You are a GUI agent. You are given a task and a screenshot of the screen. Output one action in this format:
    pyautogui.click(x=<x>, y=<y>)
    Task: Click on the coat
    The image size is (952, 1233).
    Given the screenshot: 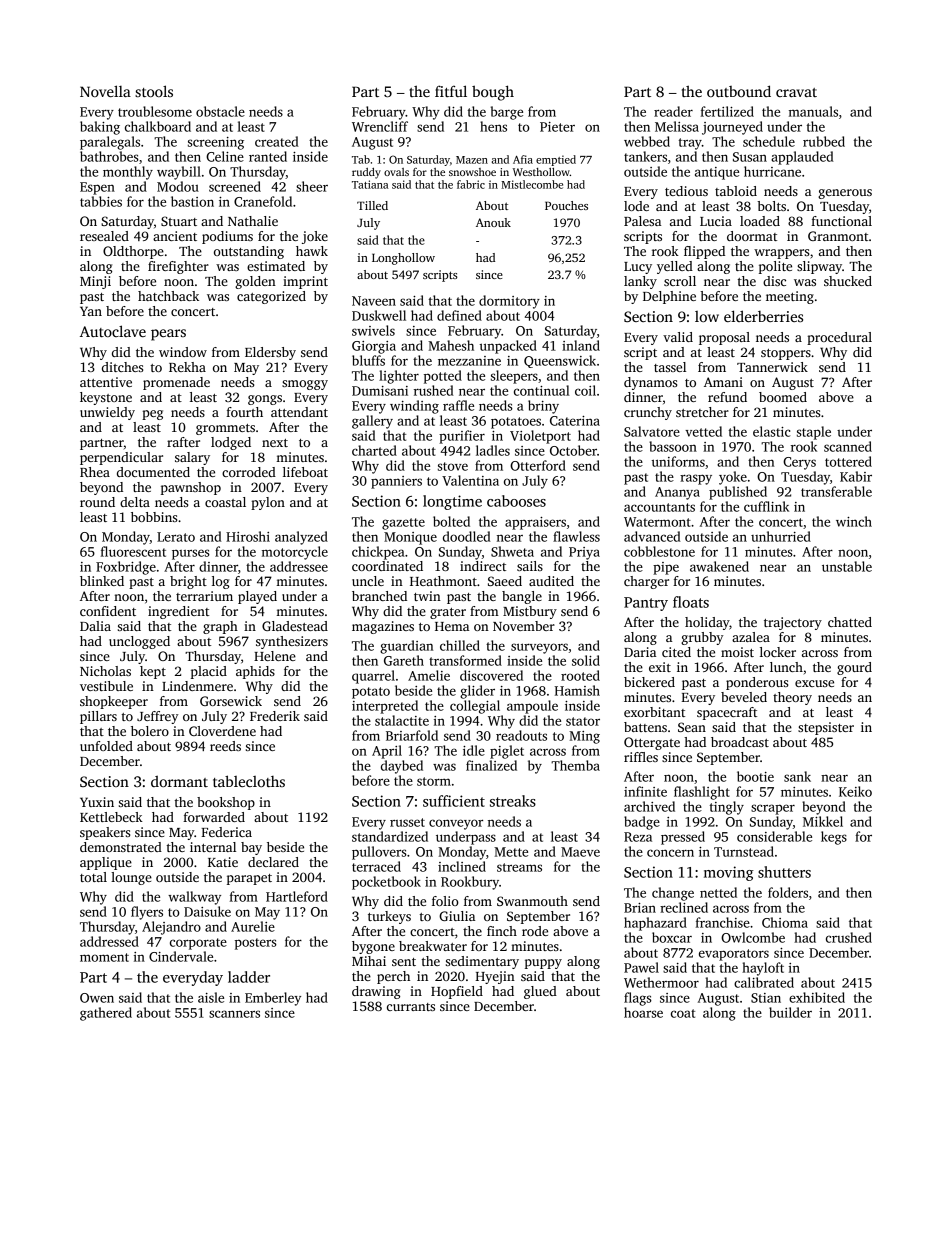 What is the action you would take?
    pyautogui.click(x=683, y=1013)
